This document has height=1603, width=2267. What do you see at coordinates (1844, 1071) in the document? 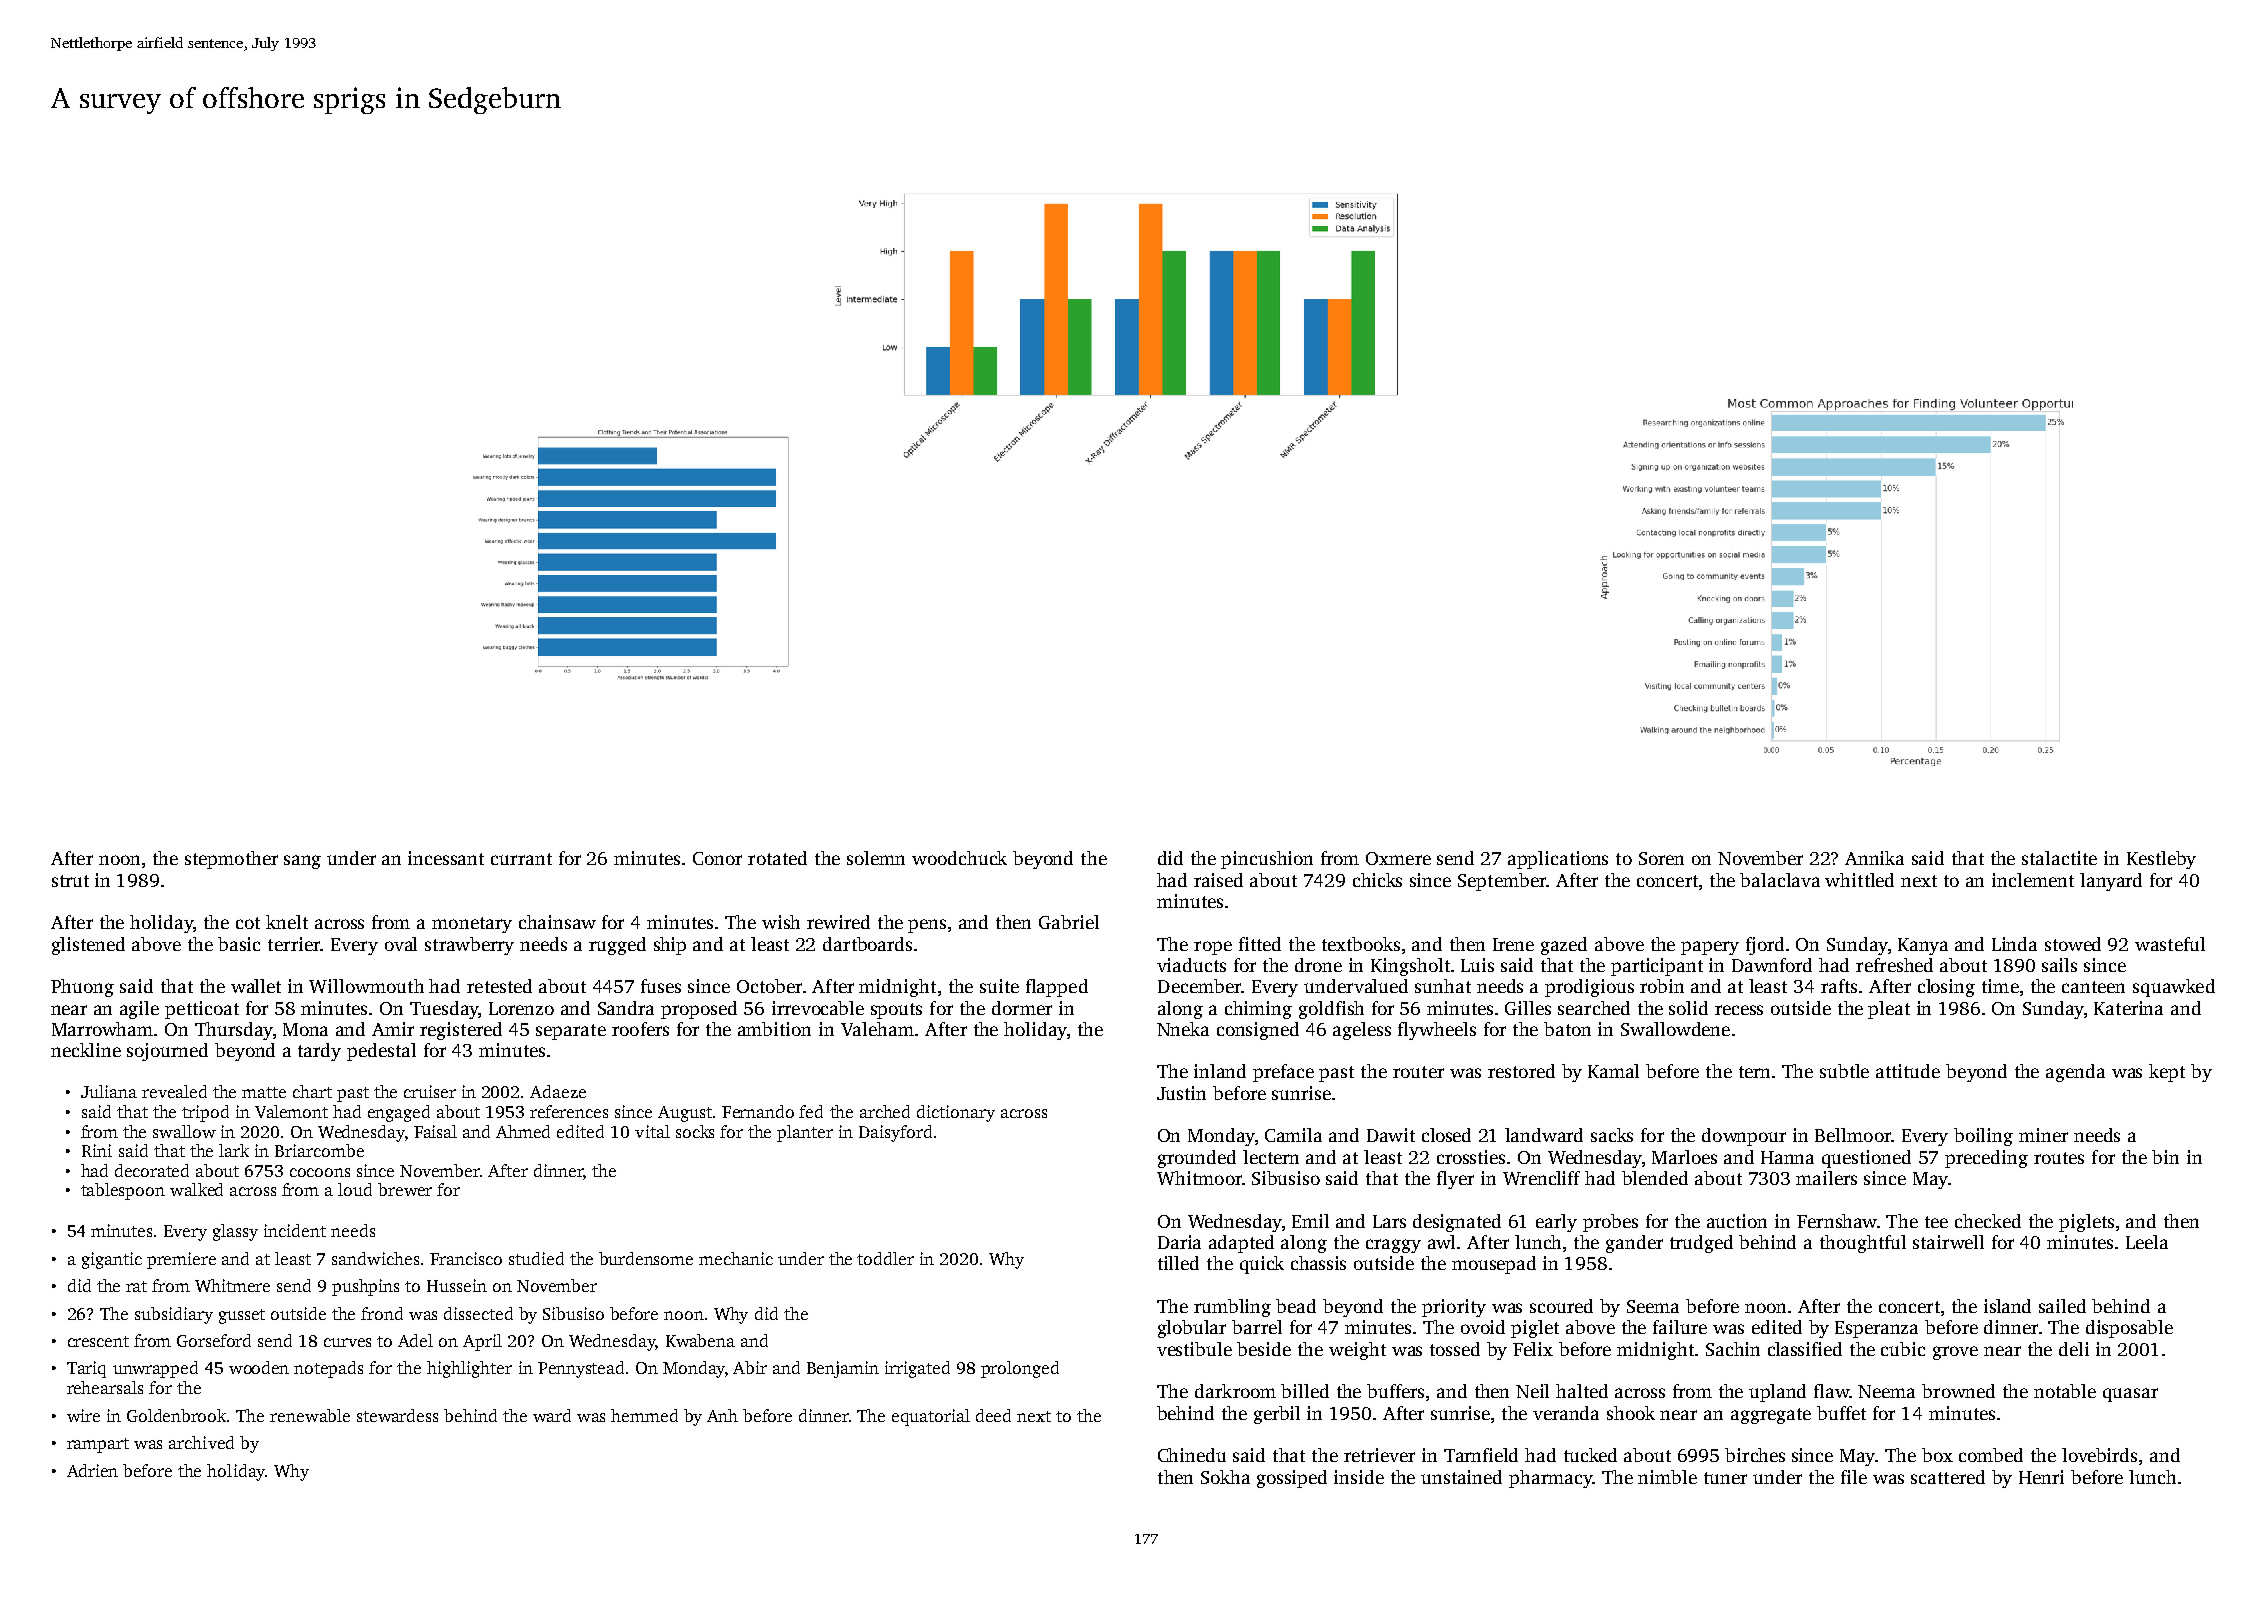
I see `subtle` at bounding box center [1844, 1071].
